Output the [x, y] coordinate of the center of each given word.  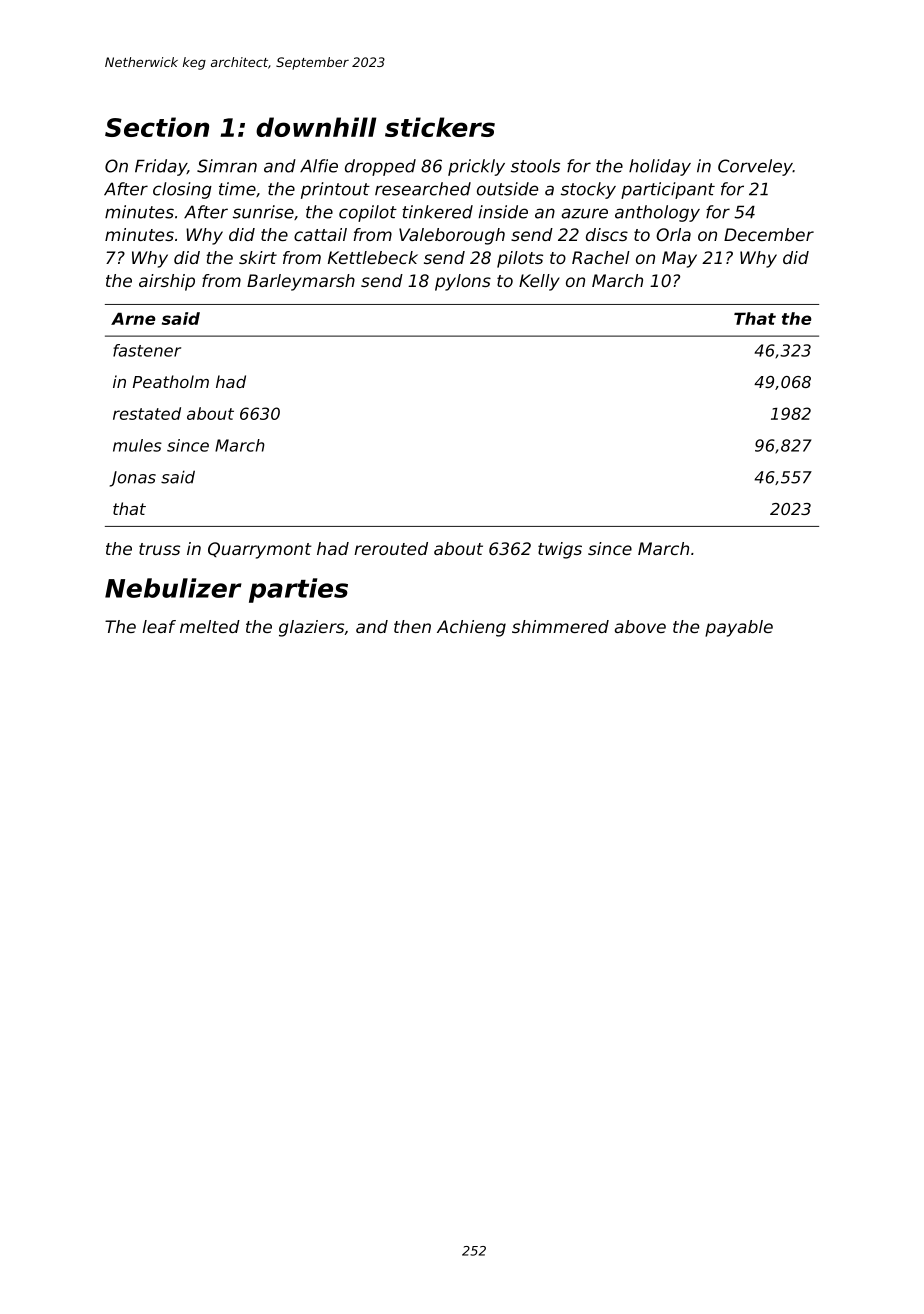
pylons [463, 282]
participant [668, 190]
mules [137, 445]
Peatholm [171, 381]
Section [157, 127]
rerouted [391, 548]
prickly [476, 167]
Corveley [755, 167]
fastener [147, 350]
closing [182, 190]
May [679, 259]
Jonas [133, 479]
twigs [560, 550]
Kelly [539, 282]
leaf [159, 626]
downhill [316, 127]
